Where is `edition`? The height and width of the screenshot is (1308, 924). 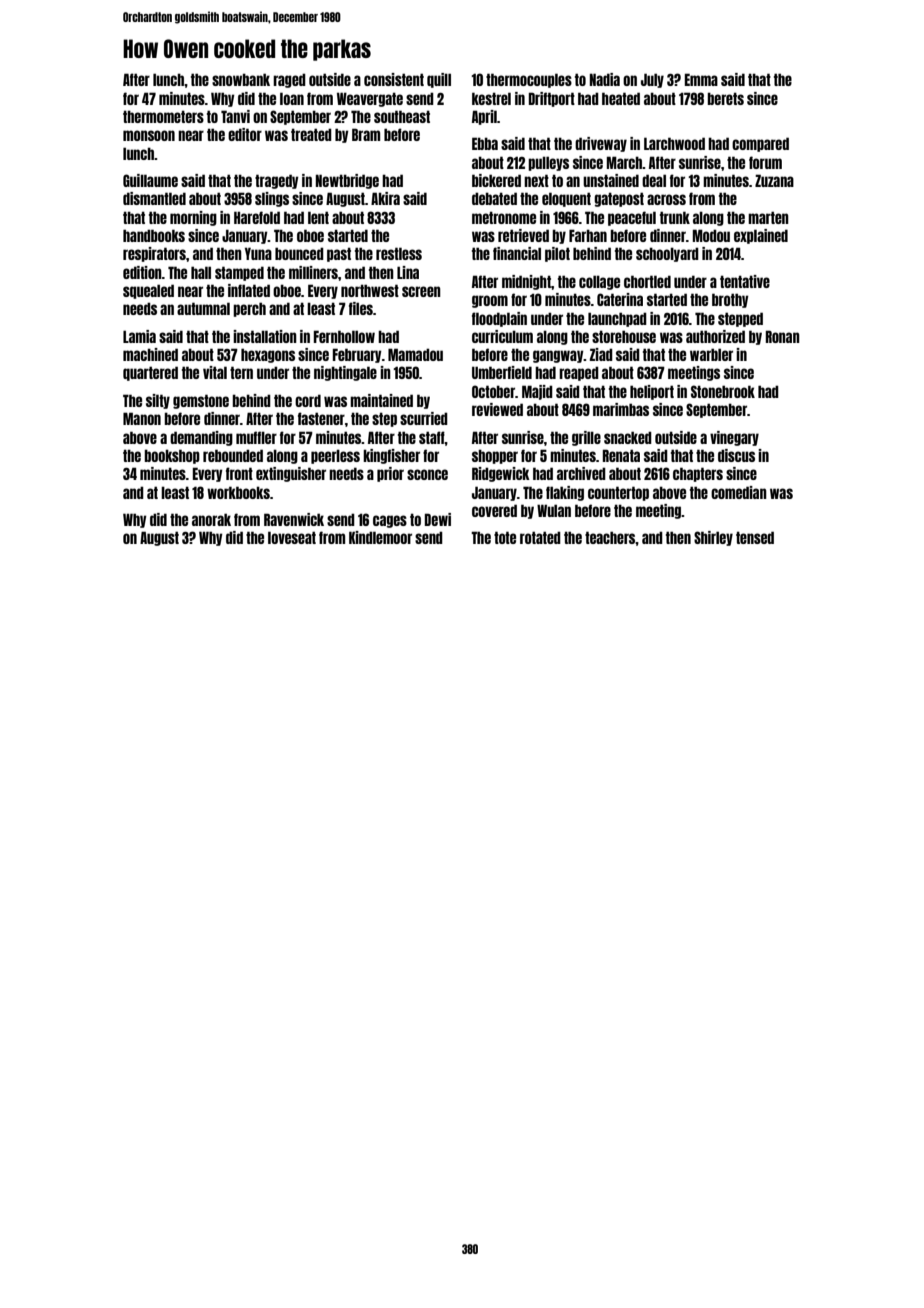
edition is located at coordinates (142, 272).
